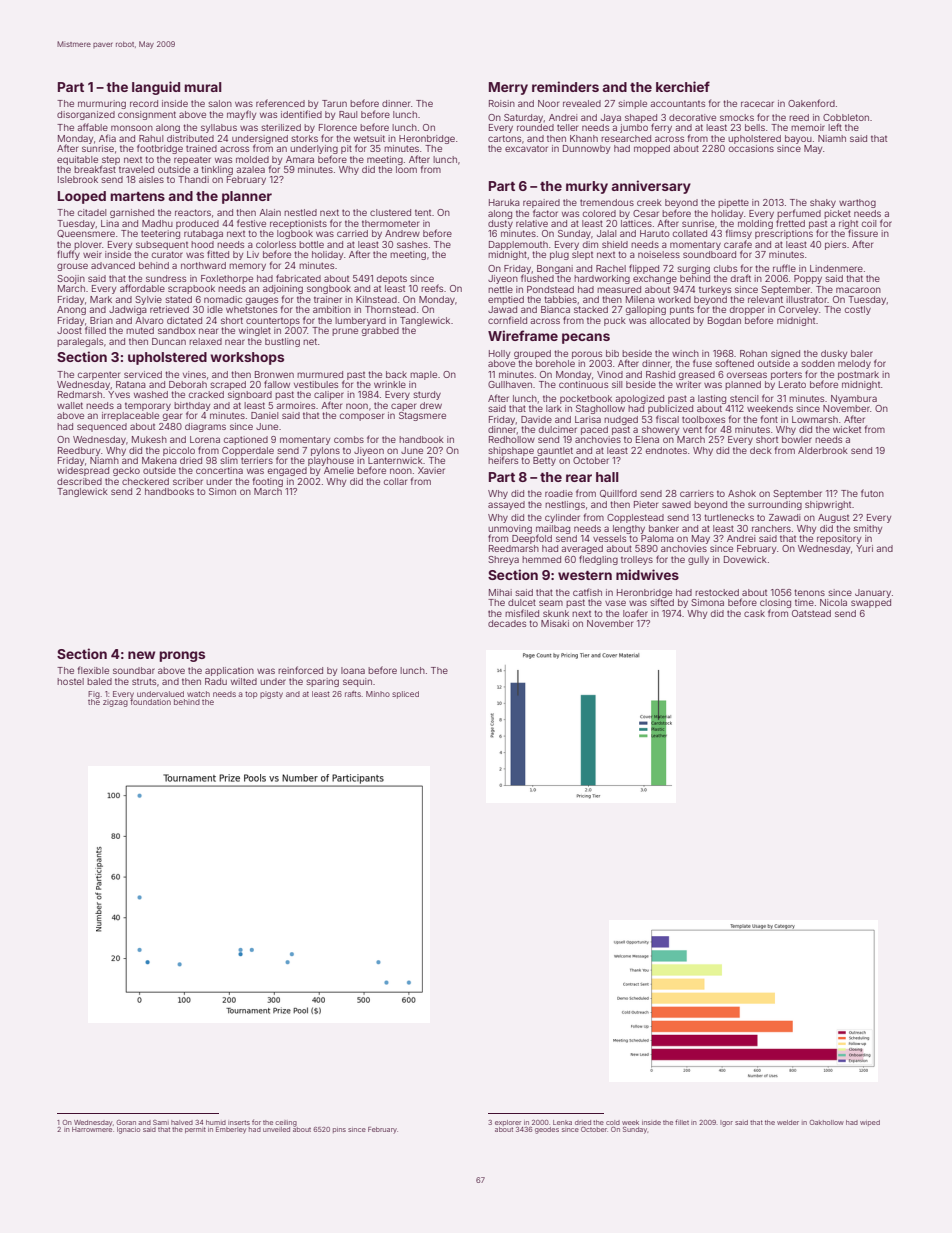  Describe the element at coordinates (282, 342) in the screenshot. I see `bustling` at that location.
